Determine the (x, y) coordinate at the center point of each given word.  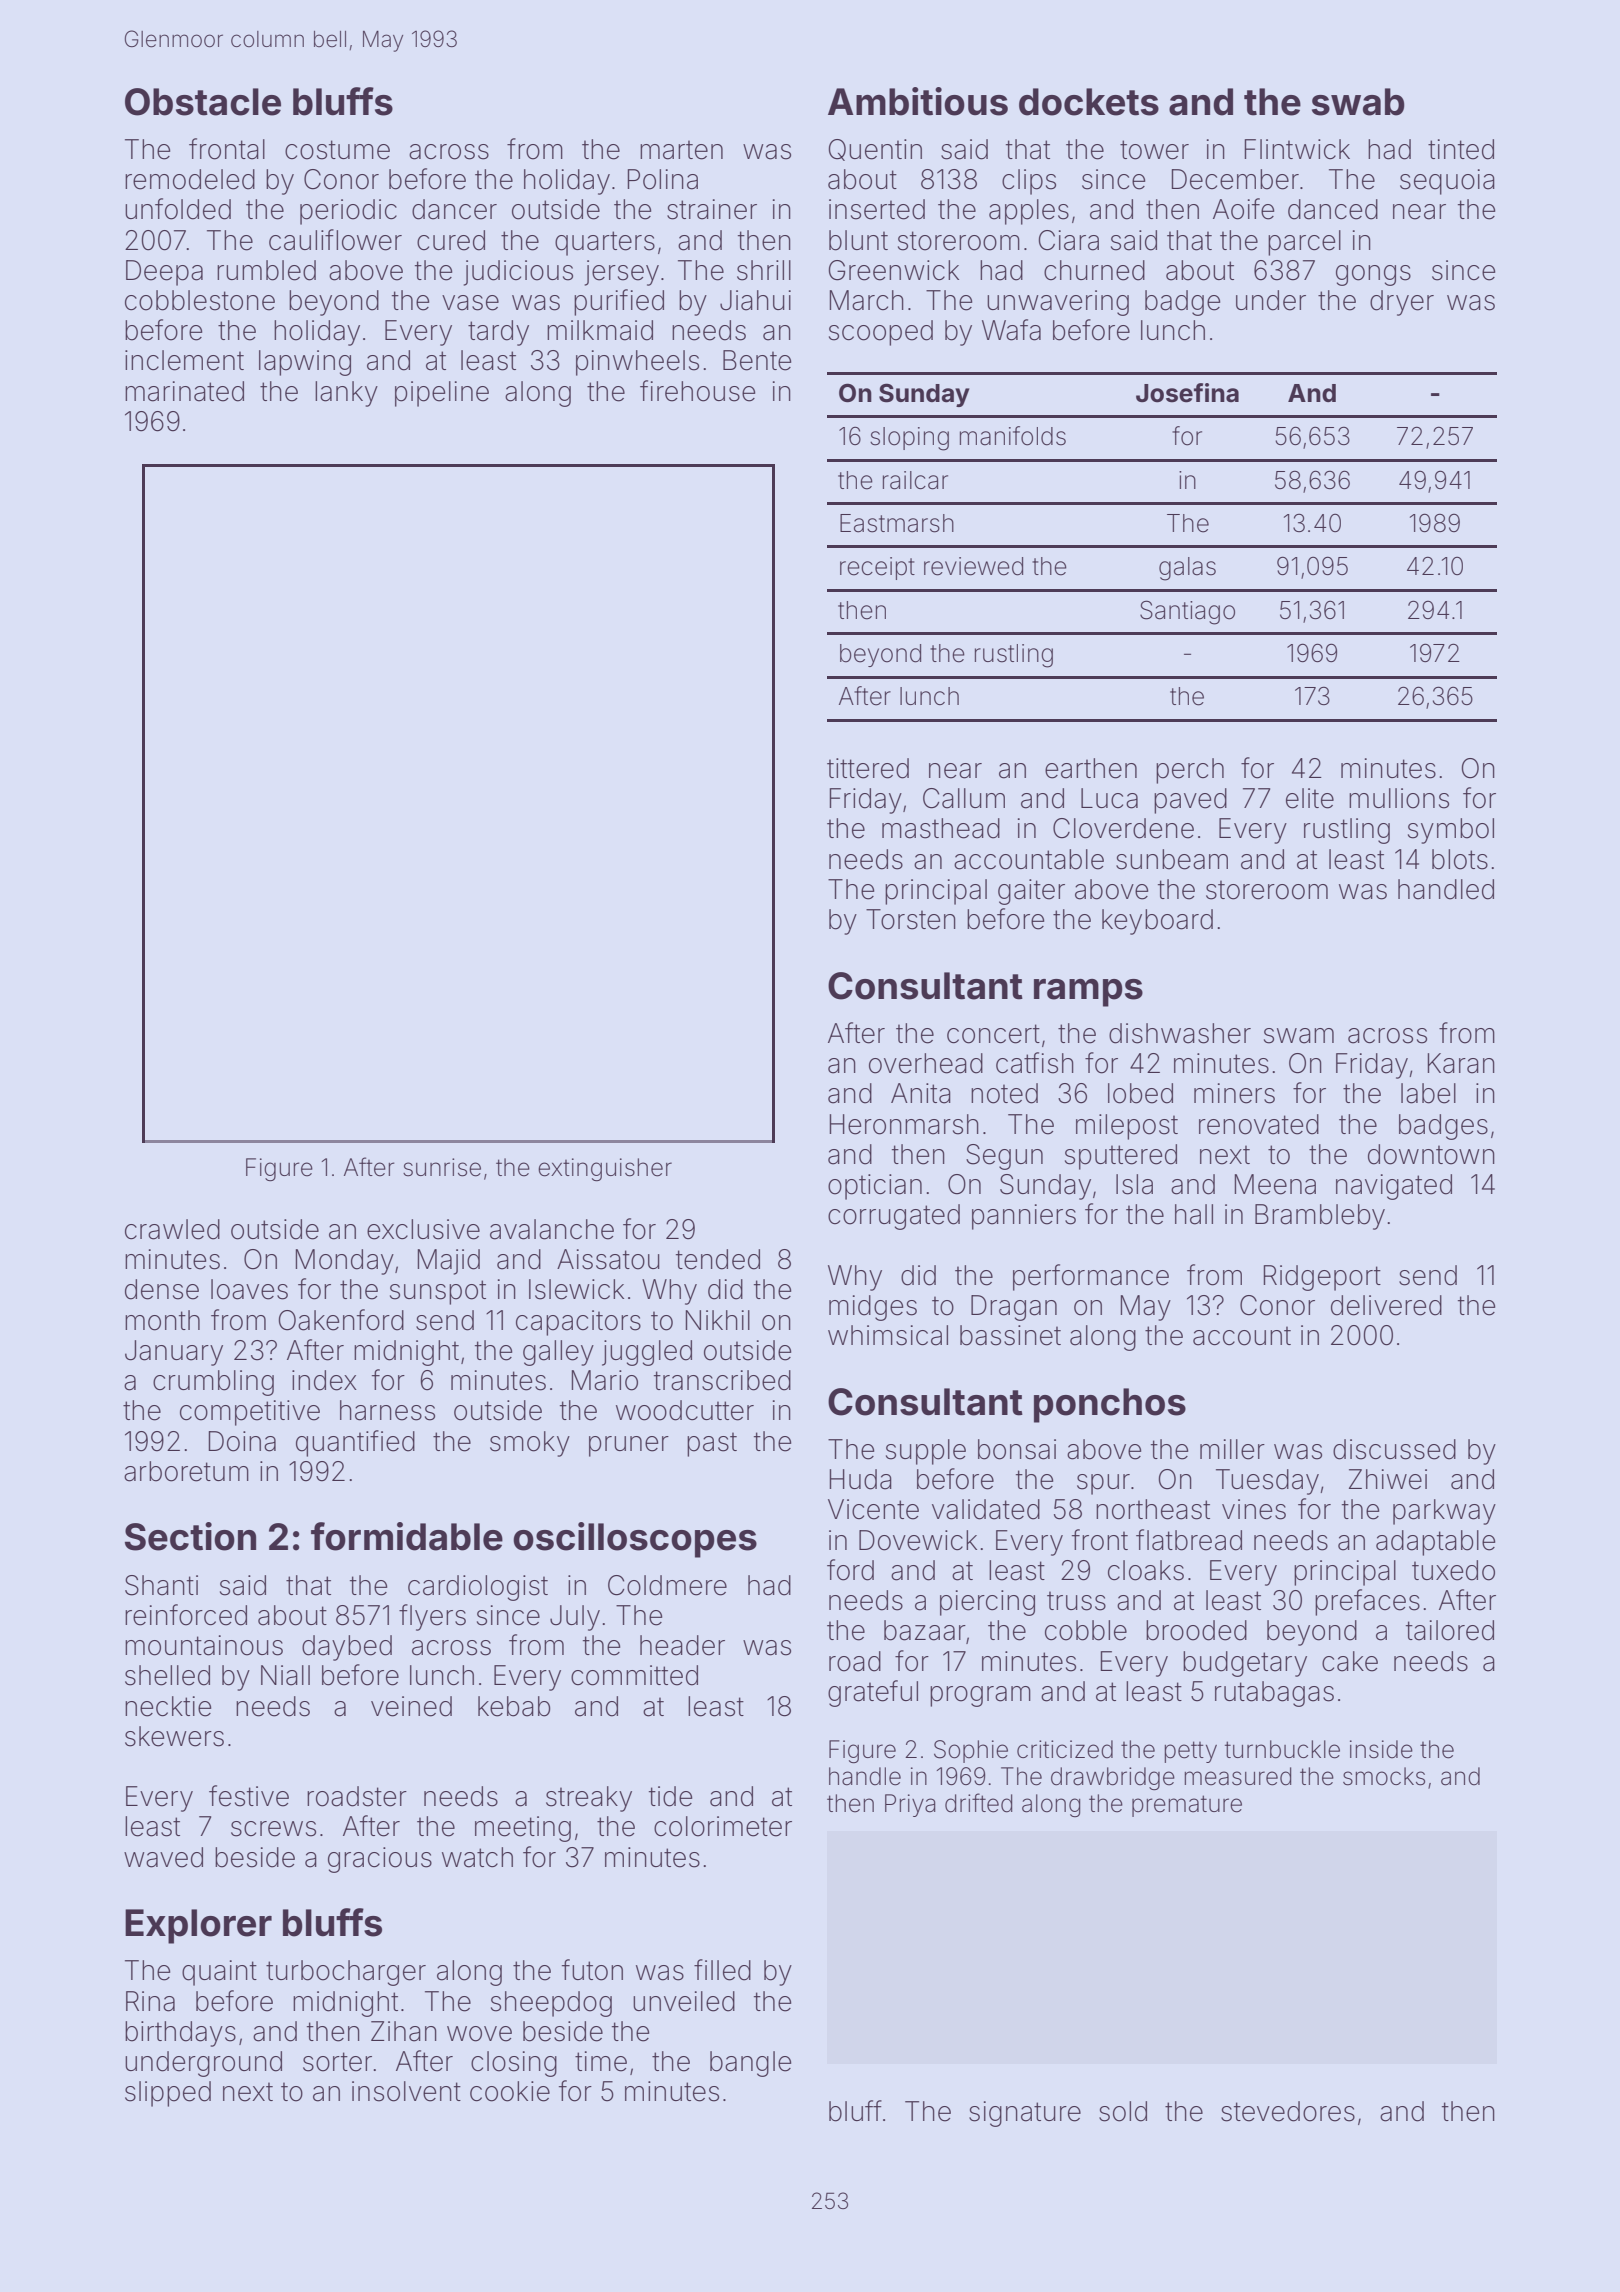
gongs (1373, 275)
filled (722, 1970)
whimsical (888, 1335)
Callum (964, 798)
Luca (1109, 798)
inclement (184, 360)
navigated (1394, 1187)
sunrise (442, 1167)
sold (1123, 2111)
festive (249, 1796)
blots (1460, 859)
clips (1029, 182)
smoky (530, 1444)
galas (1187, 569)
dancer (454, 209)
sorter (337, 2062)
